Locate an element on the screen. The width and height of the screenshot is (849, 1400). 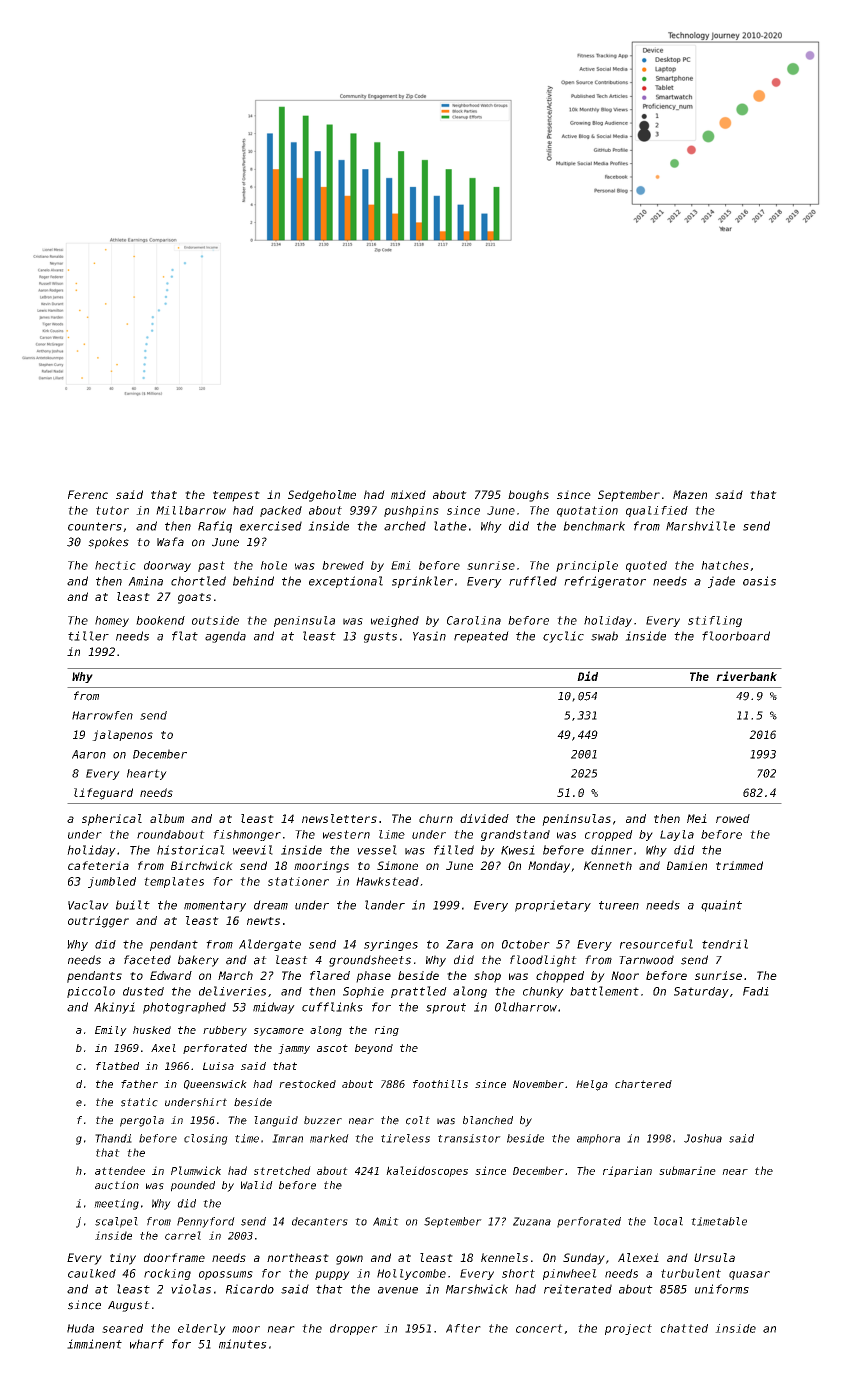
Noor is located at coordinates (625, 975).
